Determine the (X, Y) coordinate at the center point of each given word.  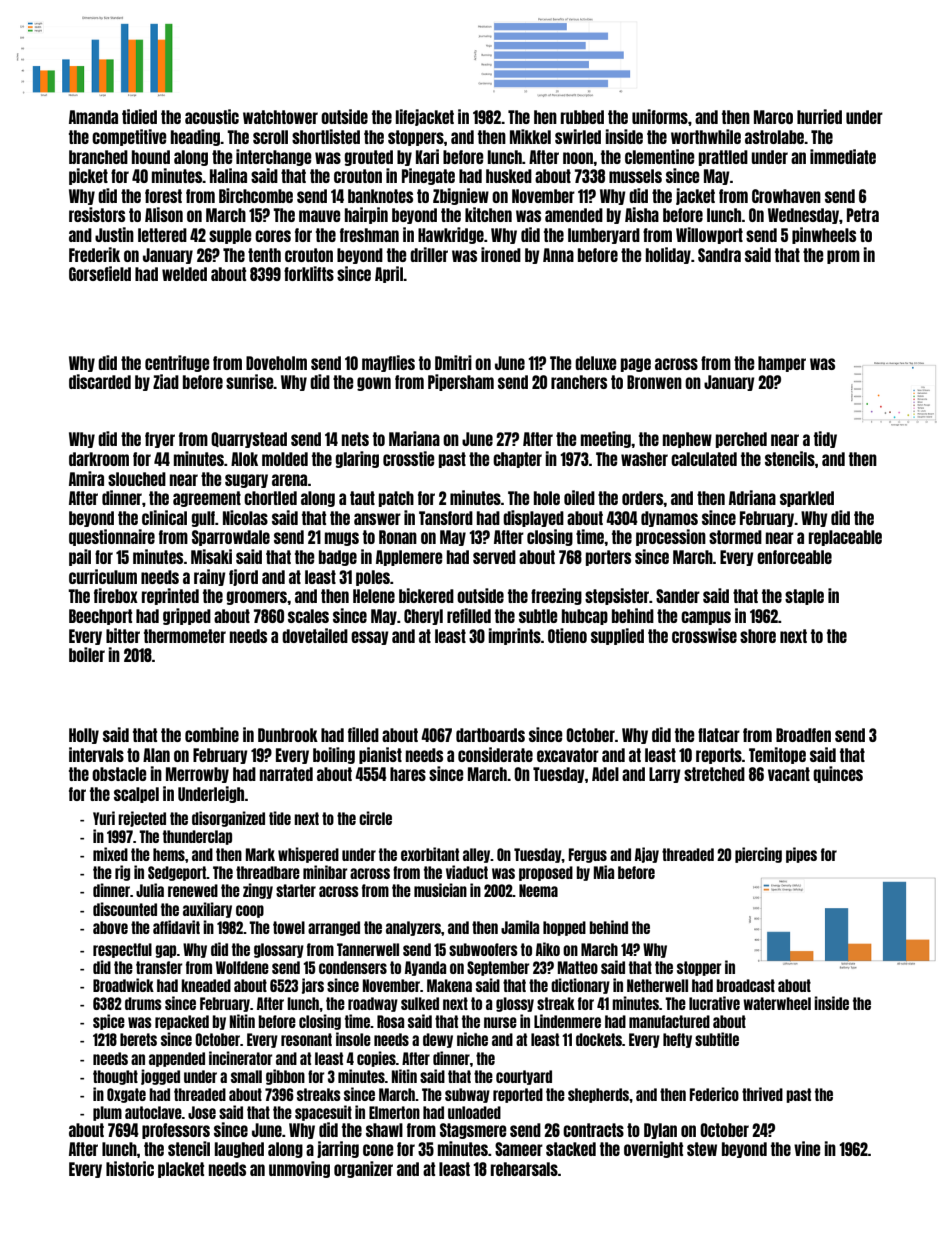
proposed (546, 873)
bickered (426, 595)
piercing (758, 855)
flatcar (719, 735)
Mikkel (530, 136)
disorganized (228, 819)
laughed (239, 1150)
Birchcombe (256, 195)
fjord (243, 577)
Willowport (709, 235)
